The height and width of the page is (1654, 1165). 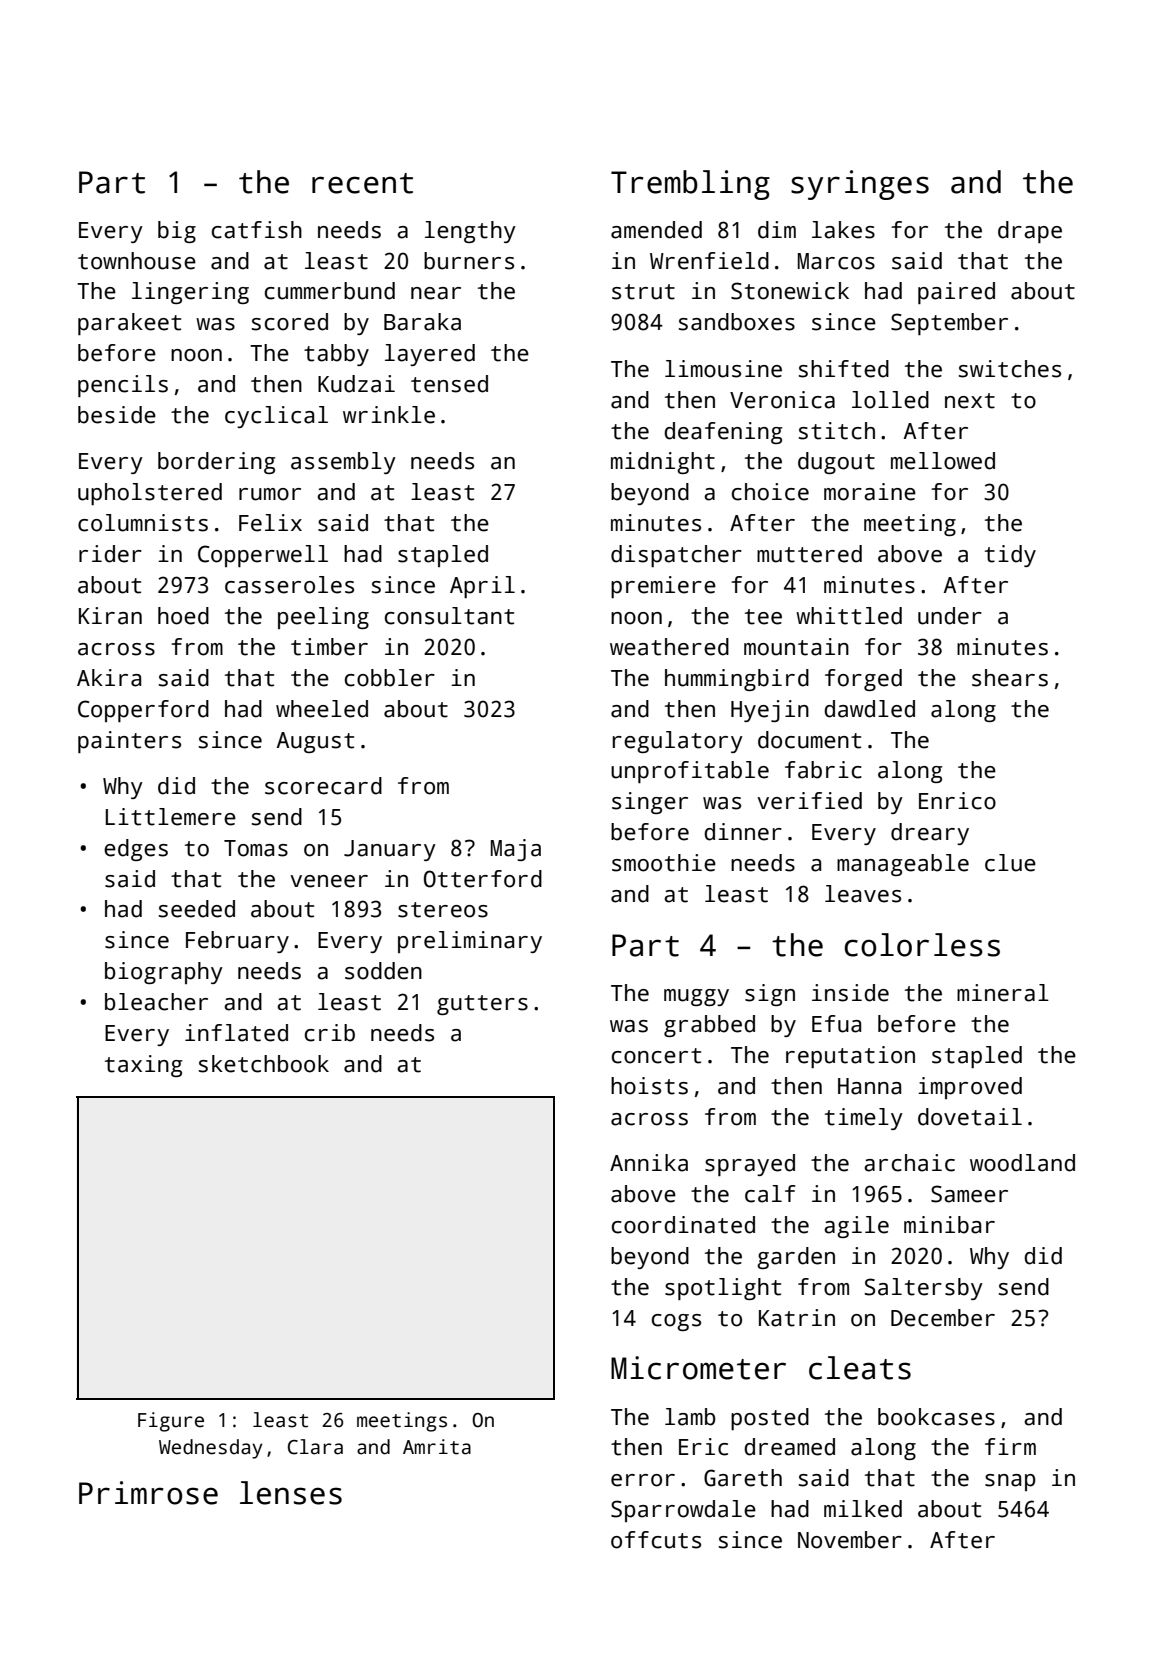 What do you see at coordinates (190, 293) in the page?
I see `lingering` at bounding box center [190, 293].
